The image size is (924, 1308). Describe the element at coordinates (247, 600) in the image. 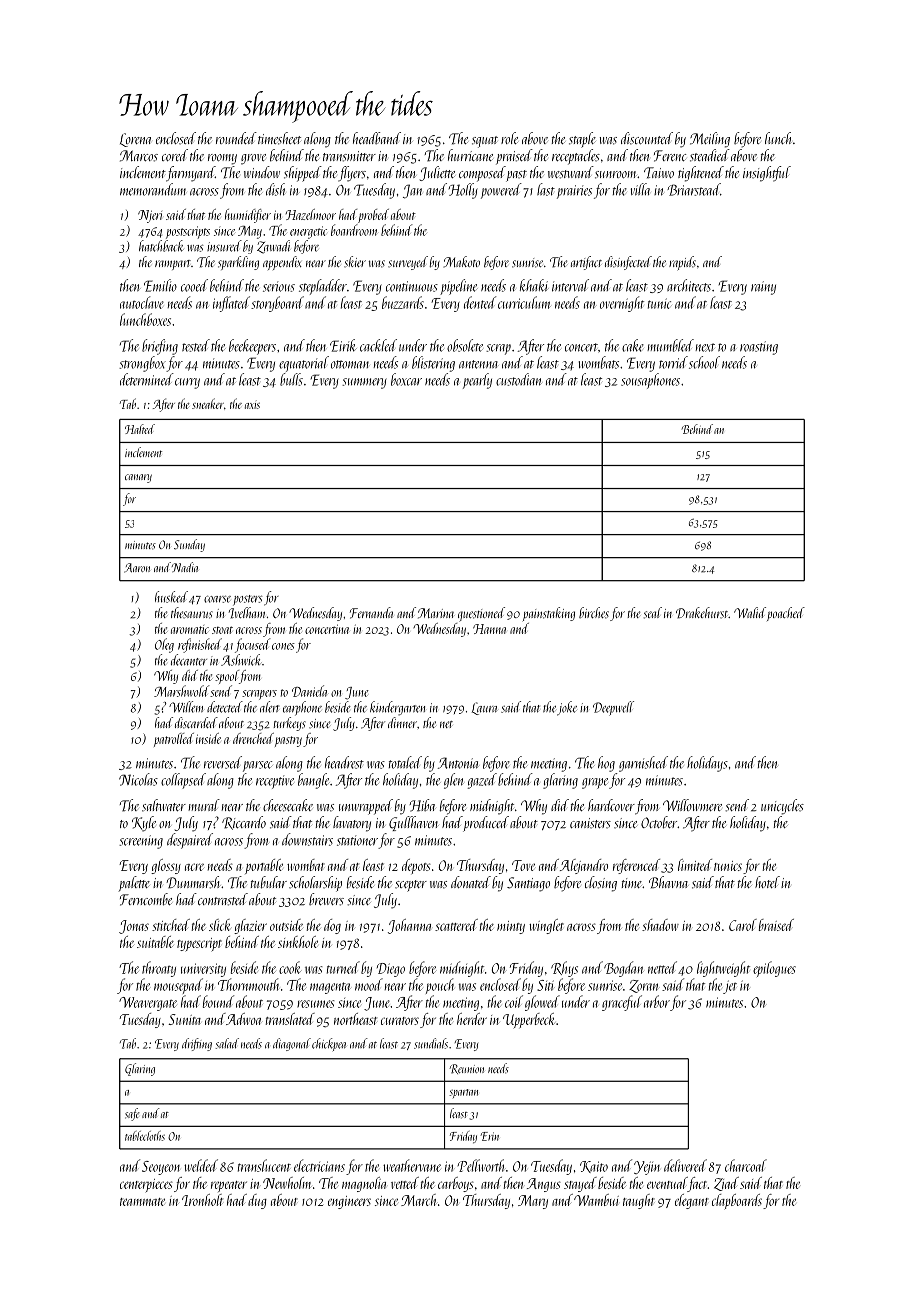

I see `posters` at that location.
